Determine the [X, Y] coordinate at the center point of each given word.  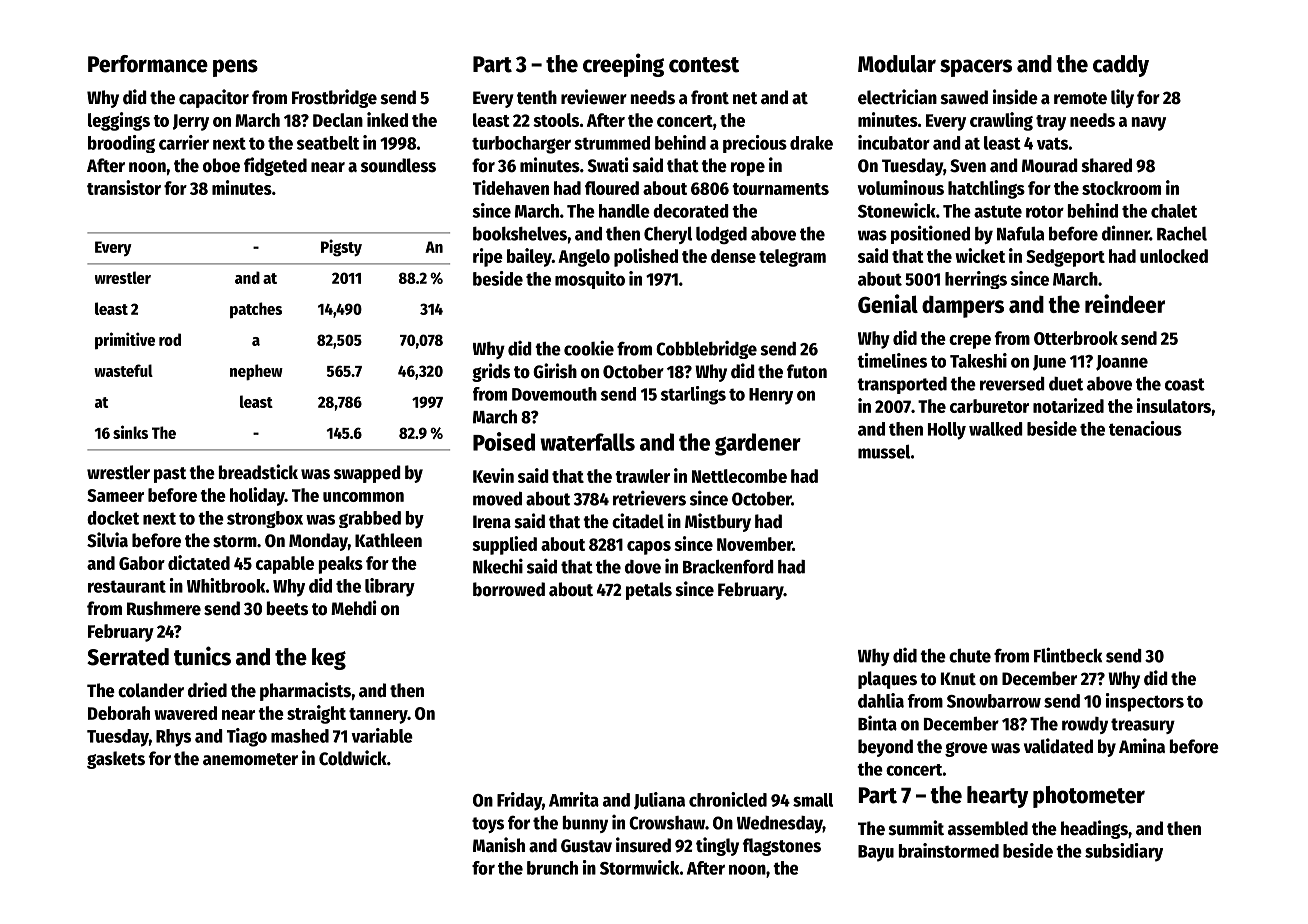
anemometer [250, 759]
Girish [555, 371]
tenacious [1145, 428]
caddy [1121, 66]
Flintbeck [1068, 655]
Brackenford [728, 566]
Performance [148, 64]
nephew [256, 372]
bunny [585, 824]
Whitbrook [226, 585]
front [710, 97]
